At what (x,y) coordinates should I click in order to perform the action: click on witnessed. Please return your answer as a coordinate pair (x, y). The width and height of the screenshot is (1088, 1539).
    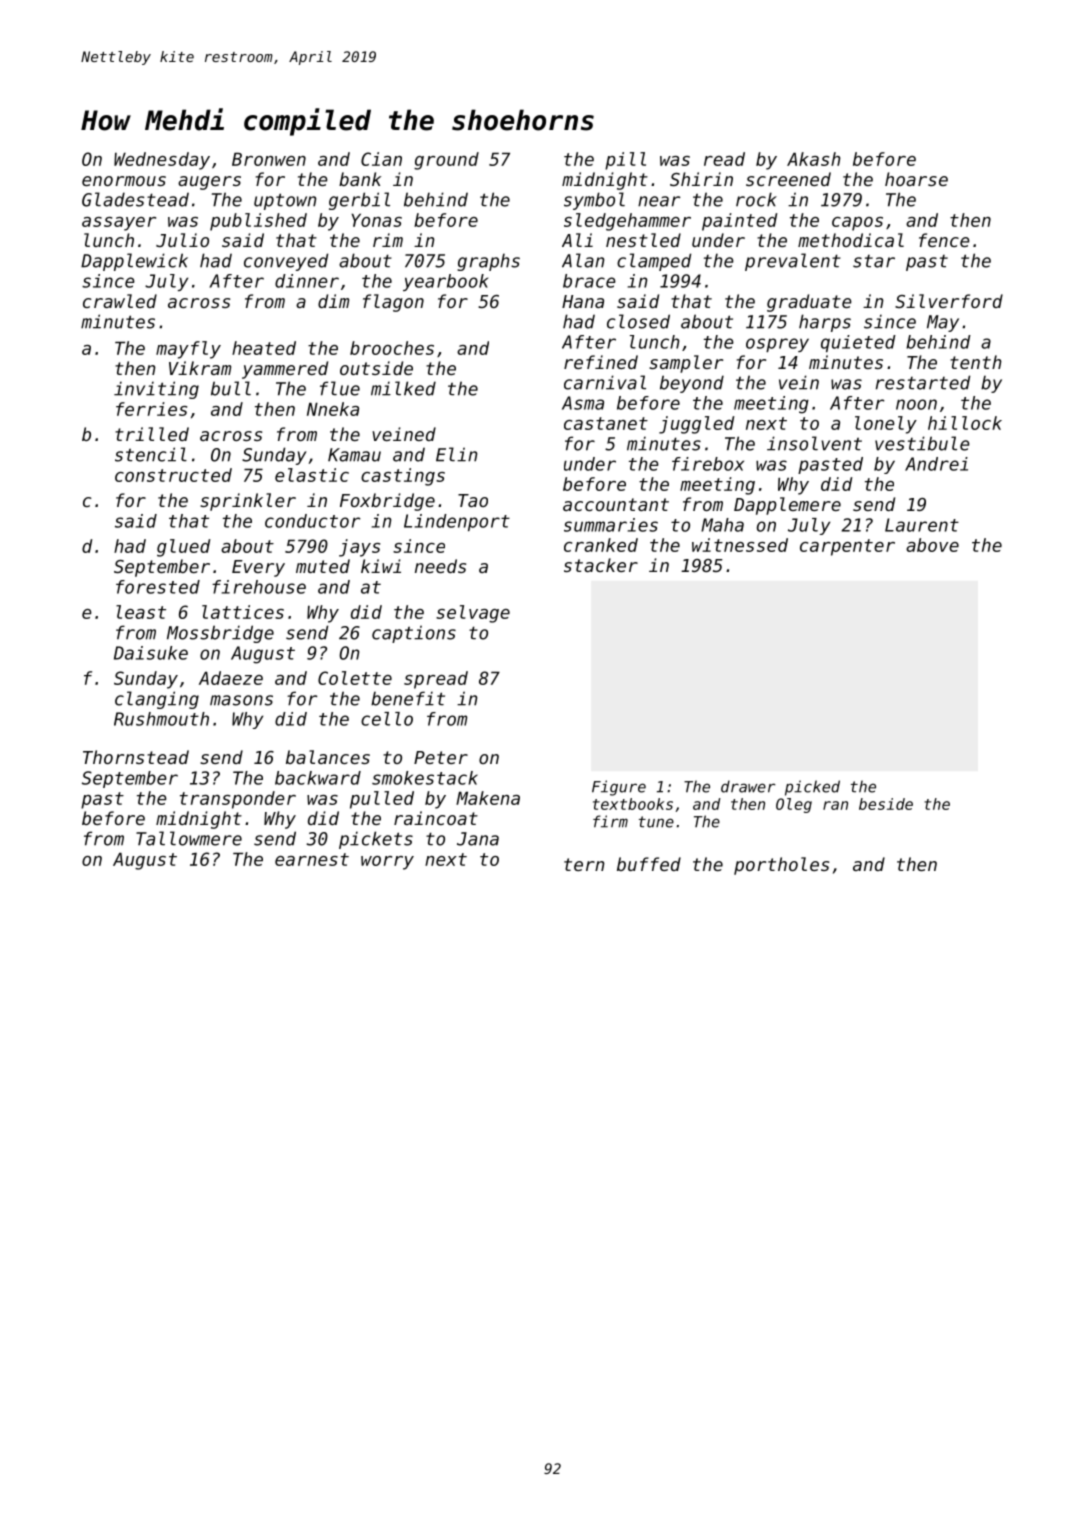
    Looking at the image, I should click on (740, 545).
